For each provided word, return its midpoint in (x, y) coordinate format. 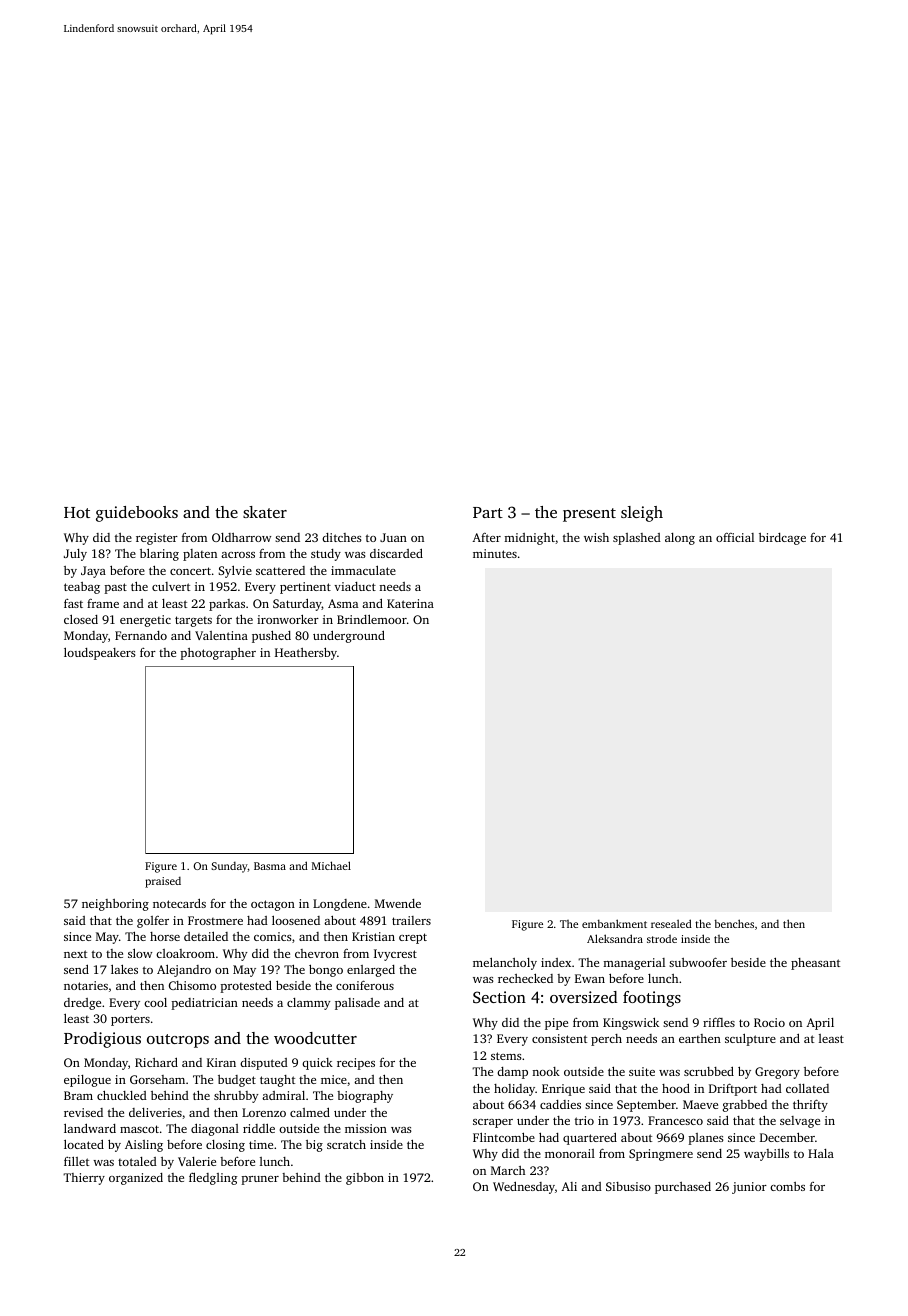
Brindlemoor (372, 619)
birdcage (782, 539)
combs (787, 1186)
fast (73, 603)
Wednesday (524, 1187)
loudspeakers (100, 653)
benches (734, 923)
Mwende (398, 903)
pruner (260, 1180)
